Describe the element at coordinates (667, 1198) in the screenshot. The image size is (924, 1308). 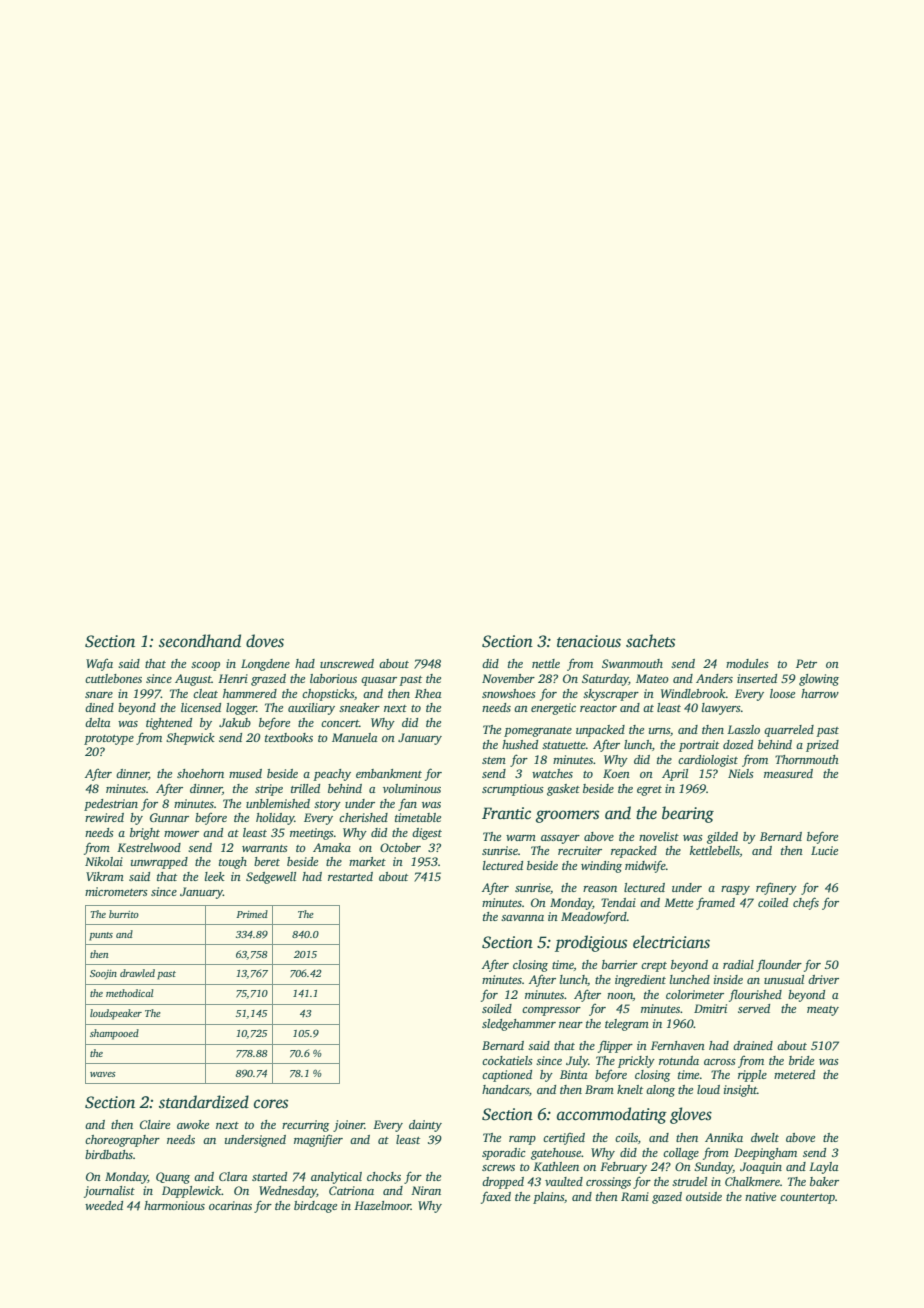
I see `gazed` at that location.
